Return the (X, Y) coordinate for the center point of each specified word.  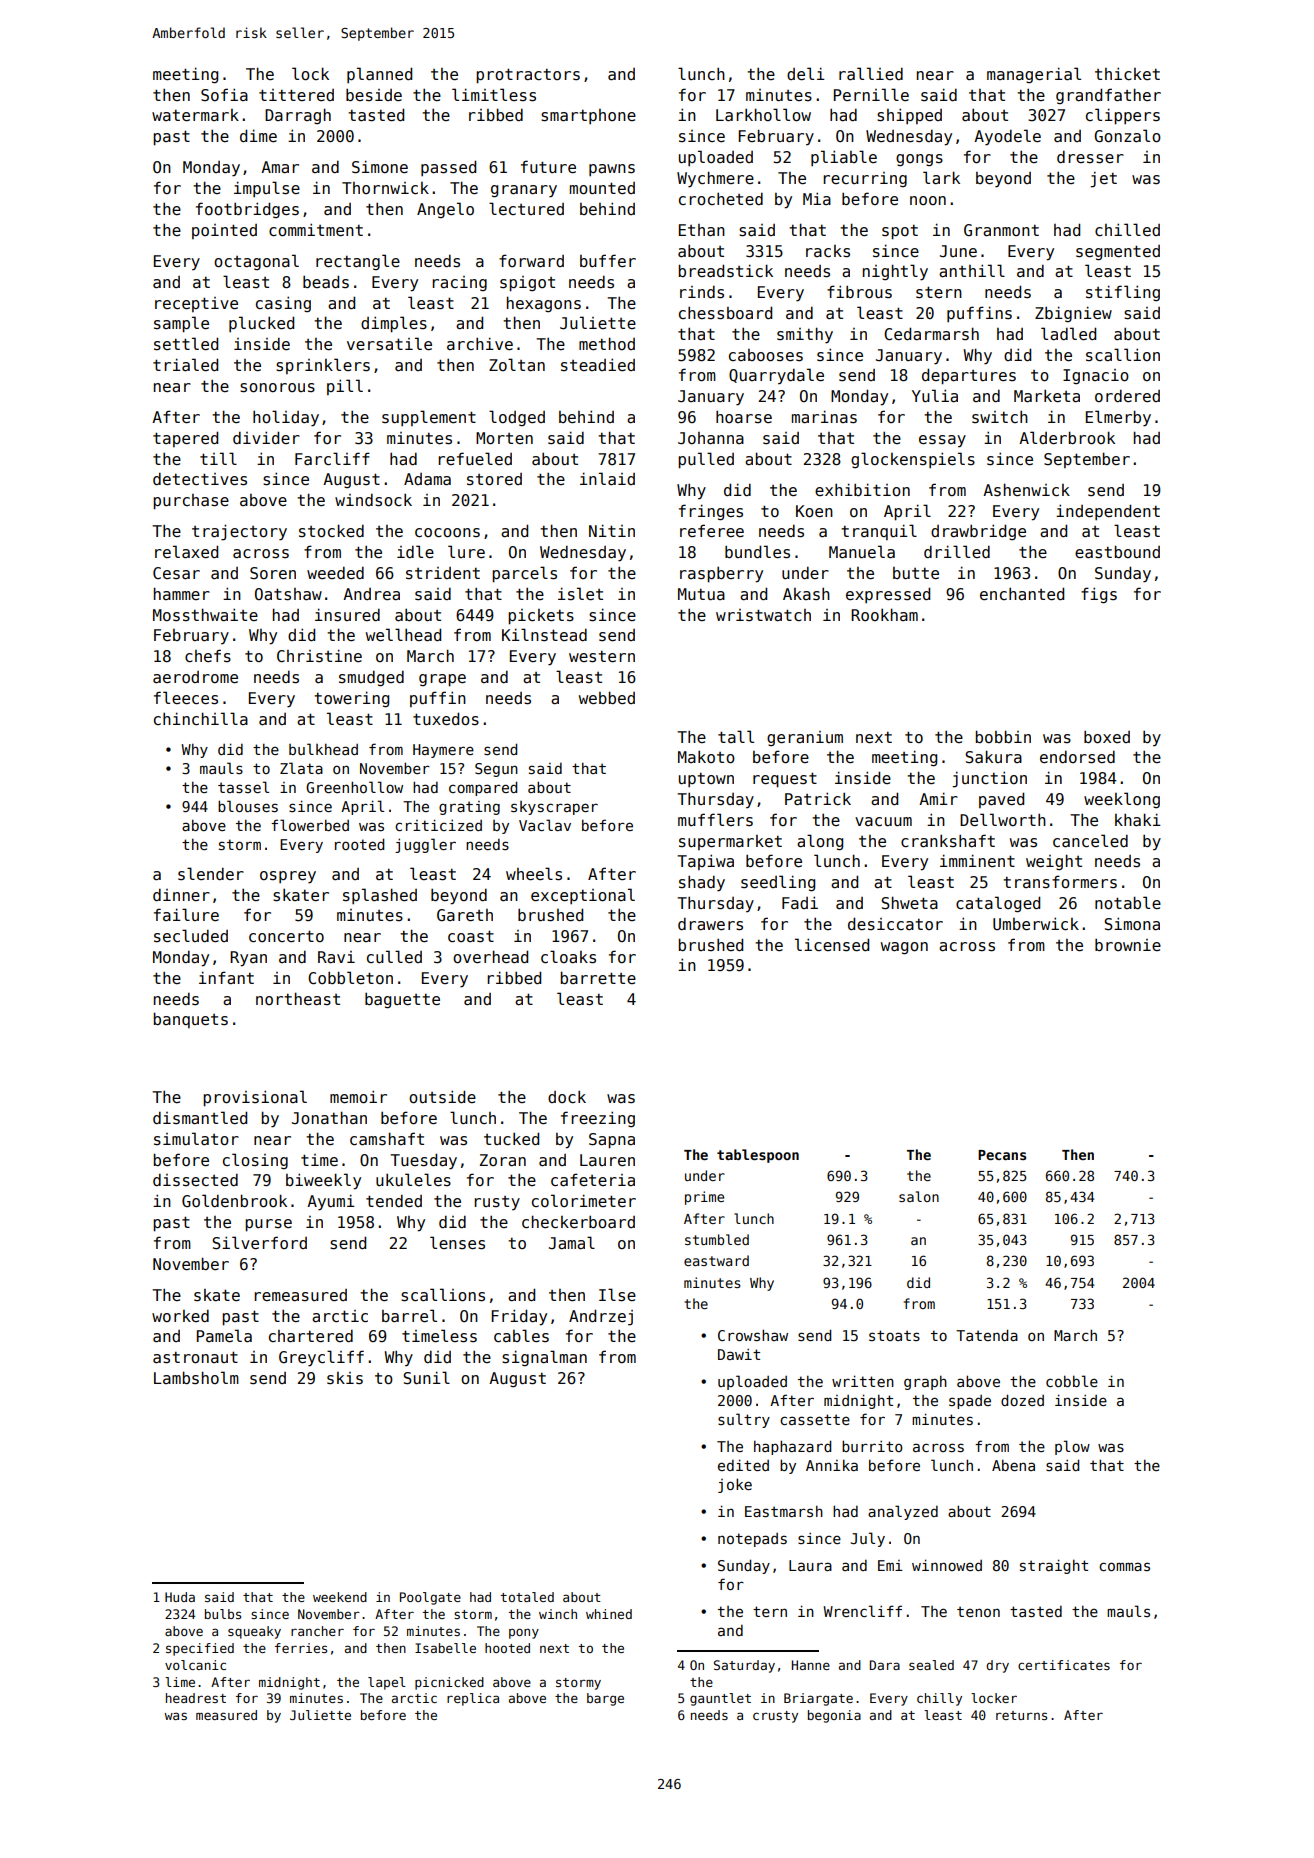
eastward (716, 1260)
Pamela (224, 1335)
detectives (200, 479)
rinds (702, 292)
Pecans (1002, 1155)
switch (1000, 417)
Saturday (744, 1666)
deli (806, 73)
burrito (872, 1446)
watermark (195, 115)
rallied (871, 73)
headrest (196, 1698)
